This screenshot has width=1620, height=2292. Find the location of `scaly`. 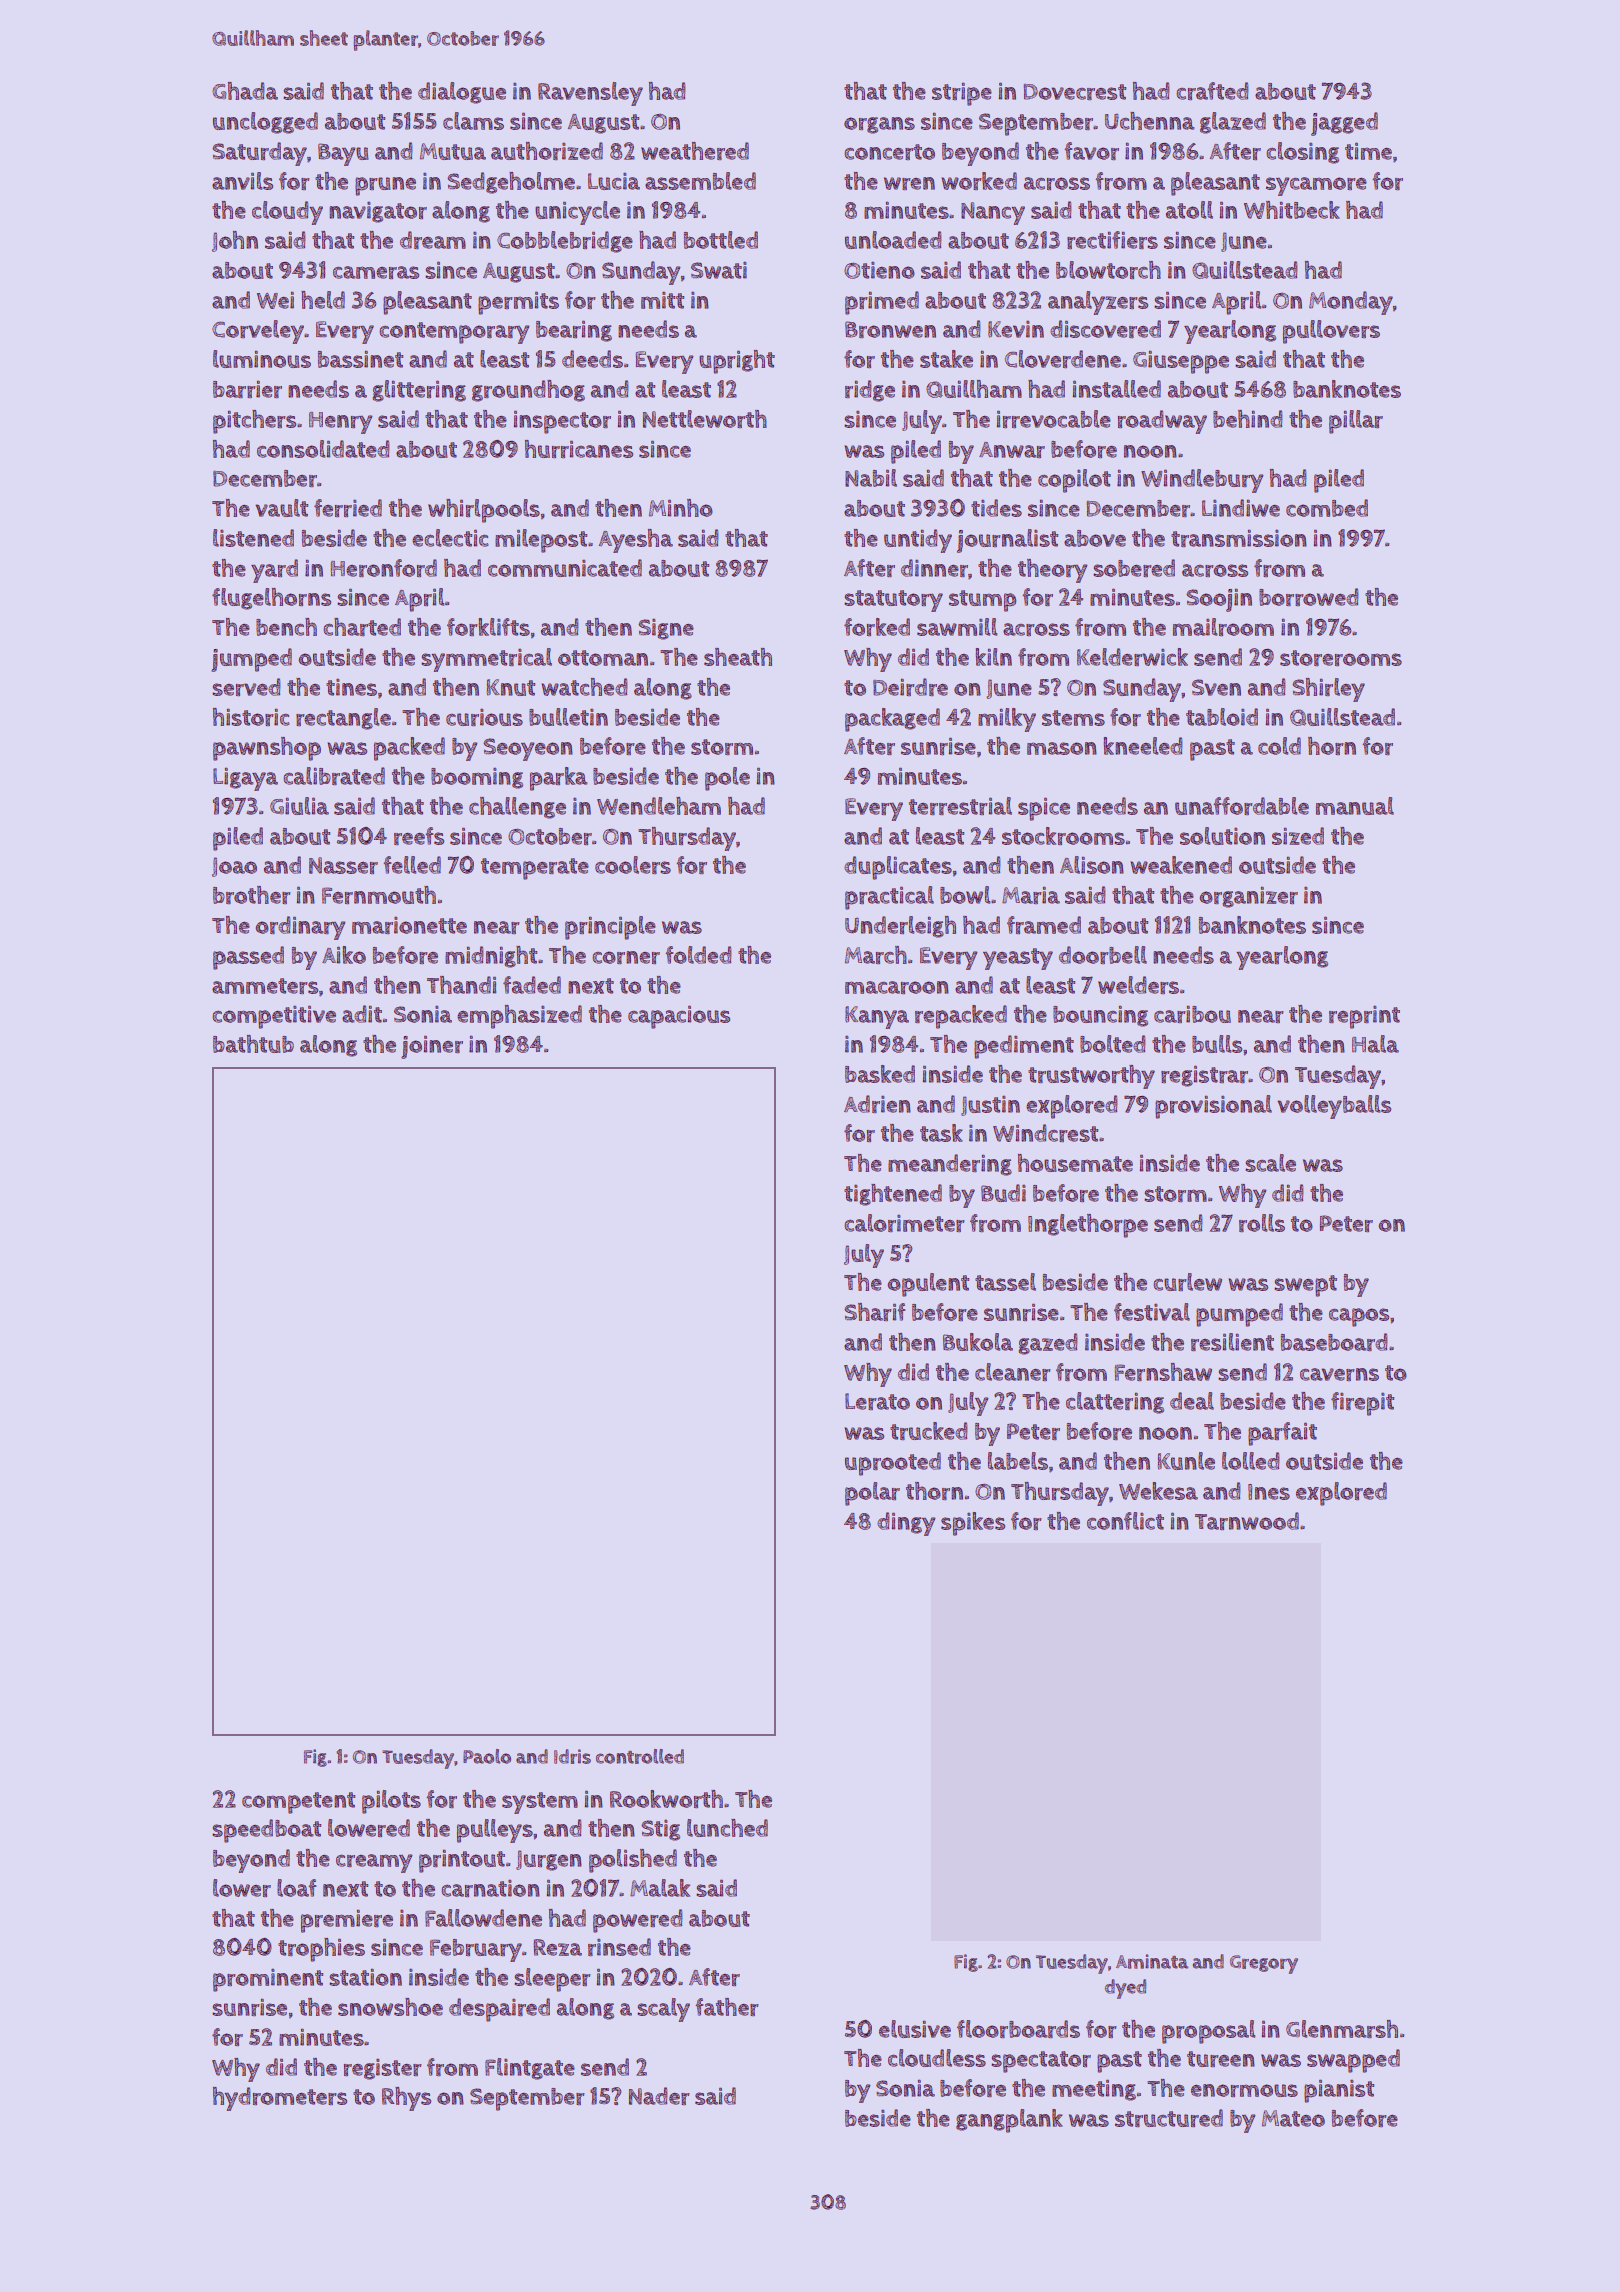

scaly is located at coordinates (663, 2010).
